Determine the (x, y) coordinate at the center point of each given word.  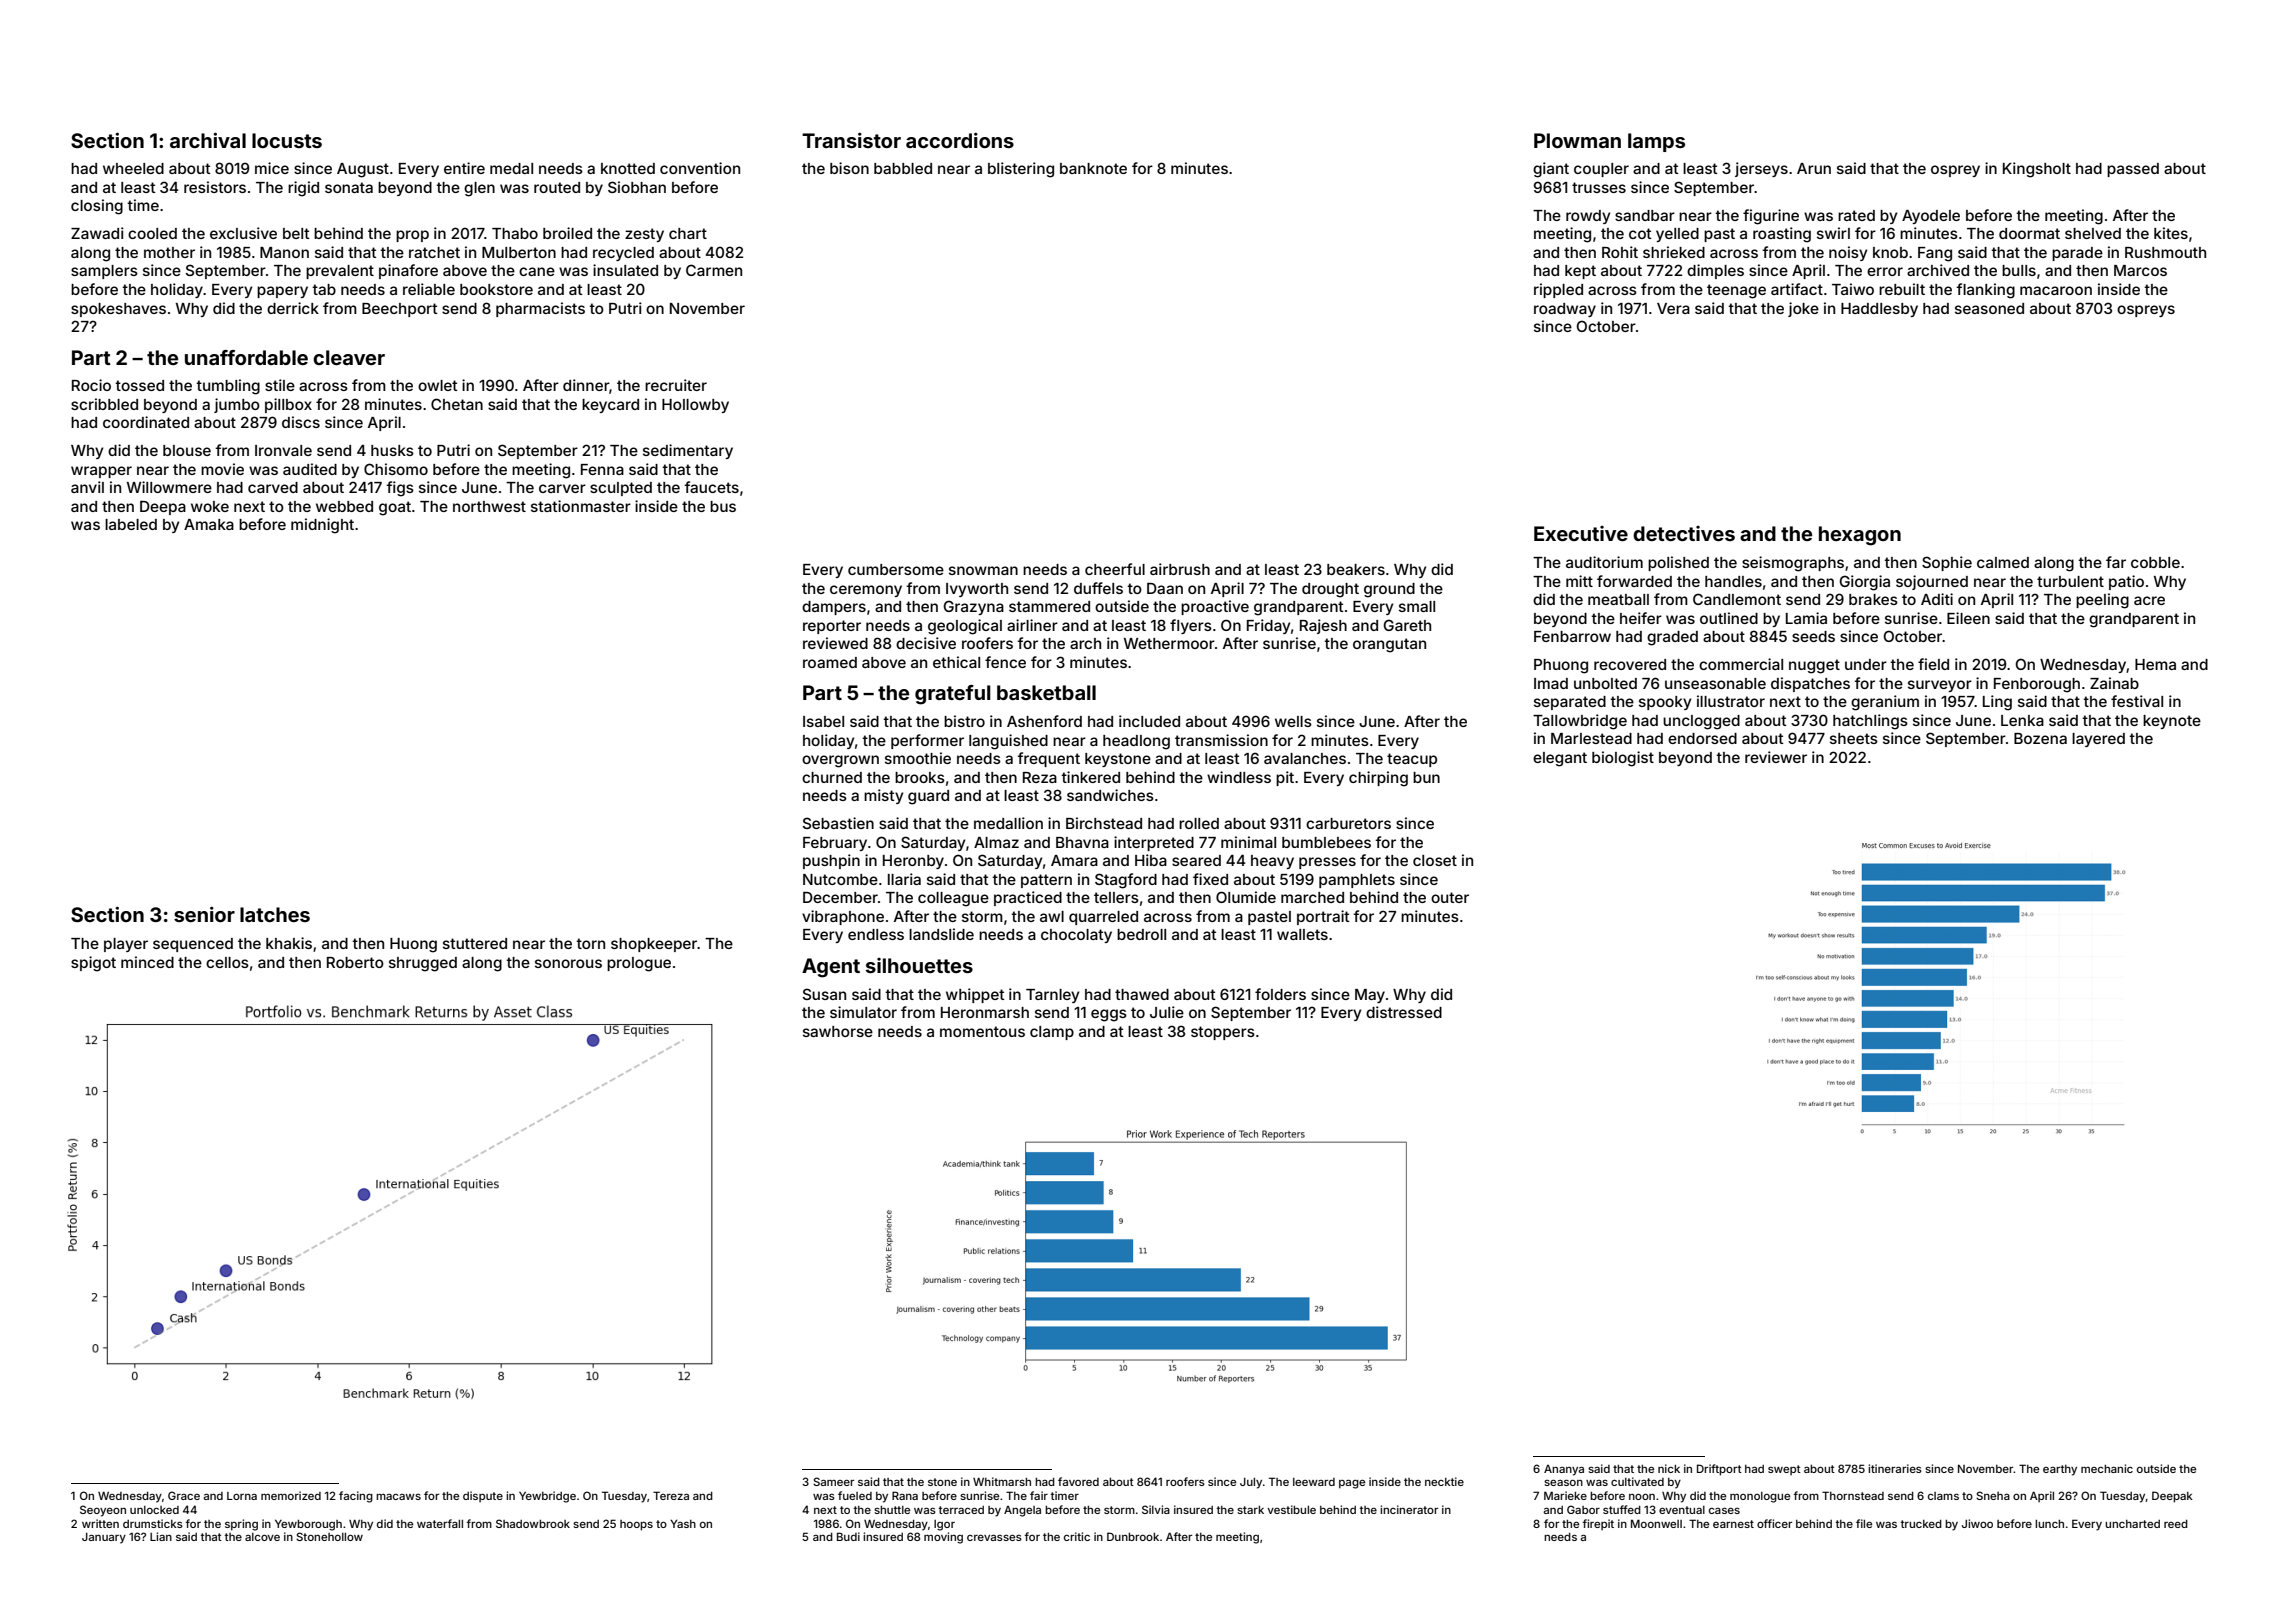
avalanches (1305, 758)
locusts (287, 140)
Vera (1673, 308)
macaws (398, 1496)
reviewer (1776, 757)
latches (275, 914)
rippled (1558, 290)
